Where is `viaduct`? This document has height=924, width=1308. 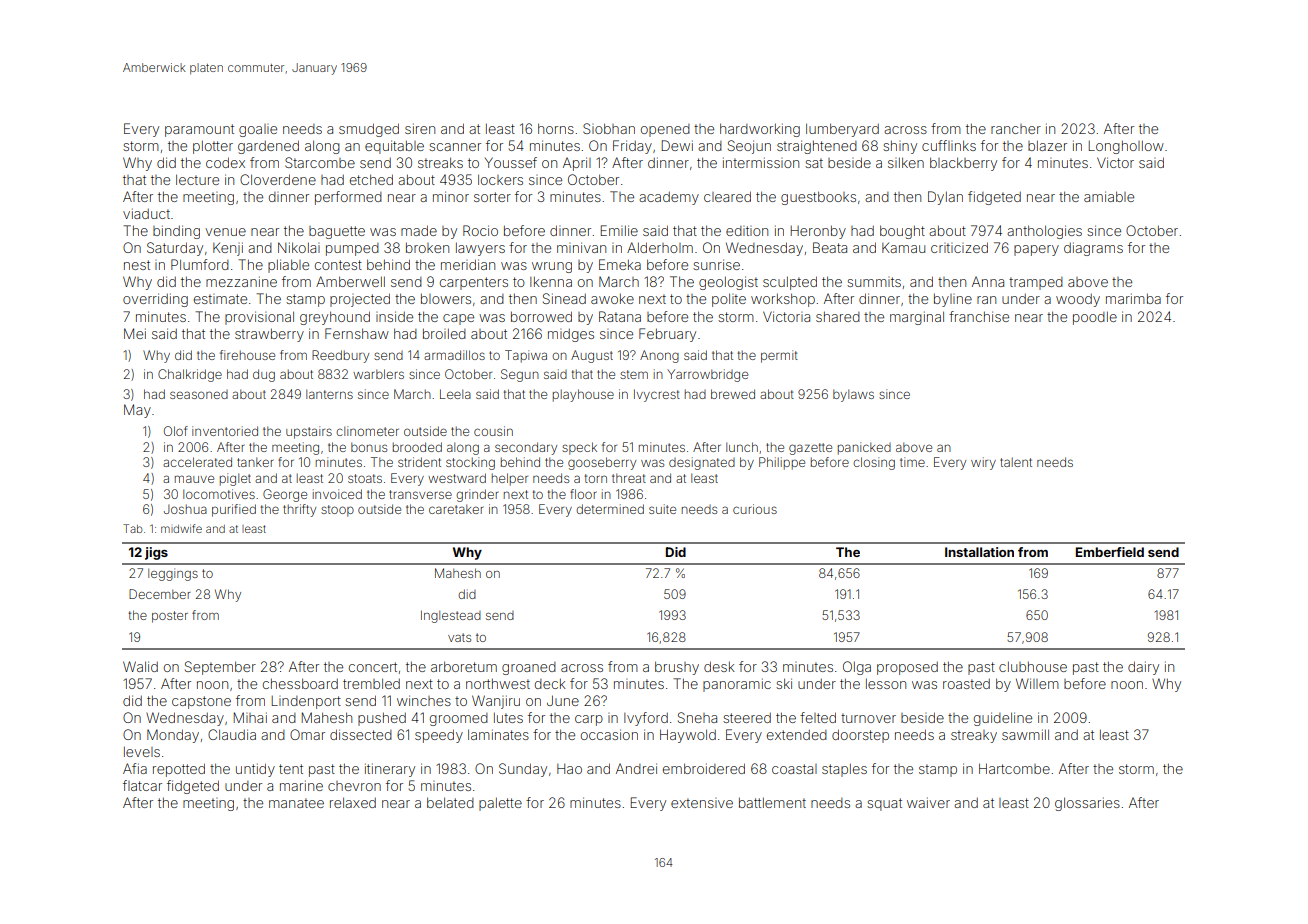 viaduct is located at coordinates (146, 213).
